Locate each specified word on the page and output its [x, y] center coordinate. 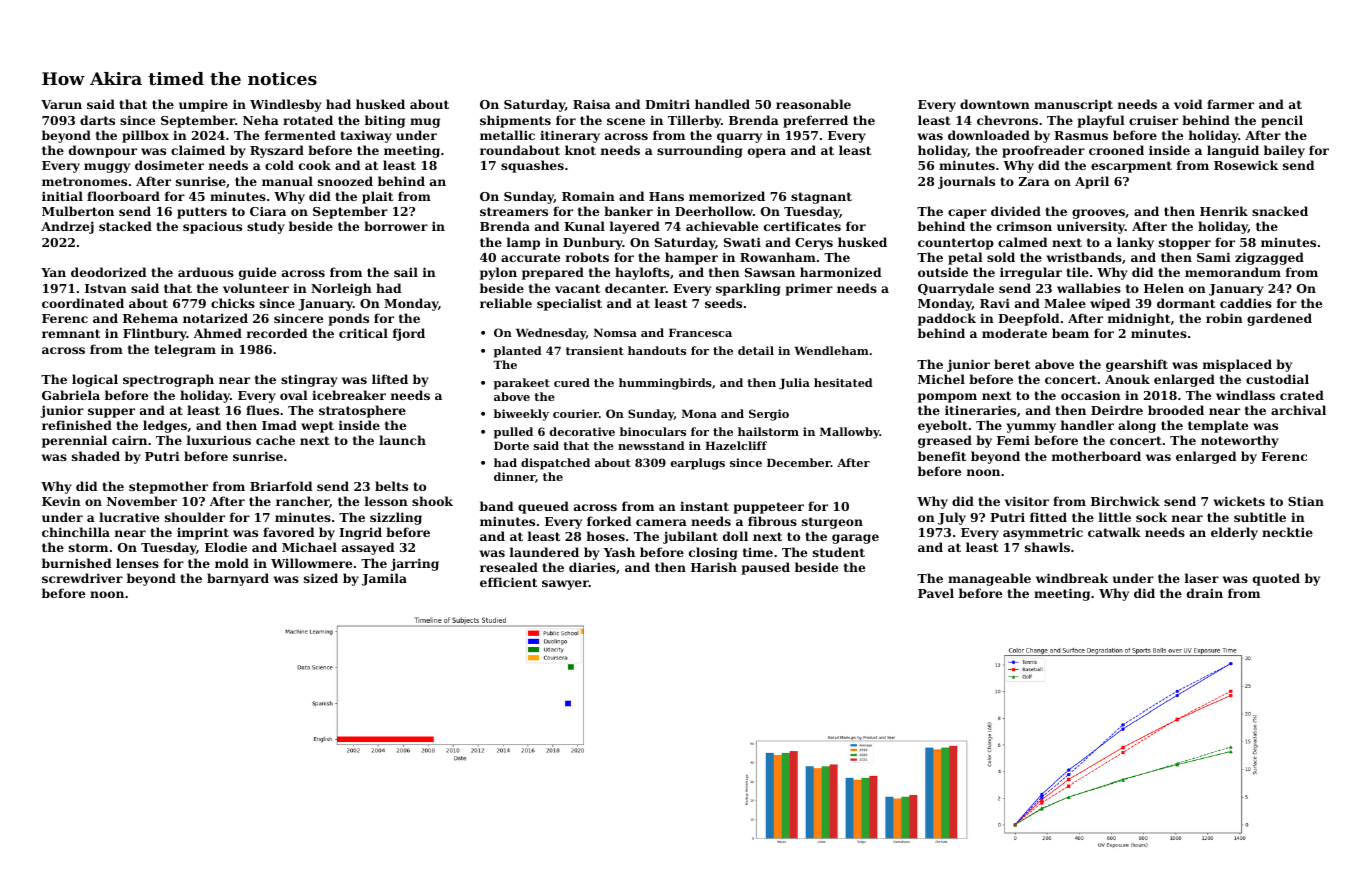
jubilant [690, 537]
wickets [1239, 501]
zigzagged [1269, 258]
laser [1202, 578]
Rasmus [1081, 135]
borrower [396, 226]
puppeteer [768, 508]
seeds [723, 303]
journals [966, 182]
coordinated [83, 303]
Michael [309, 547]
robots [587, 257]
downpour [103, 151]
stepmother [168, 487]
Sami [1214, 257]
